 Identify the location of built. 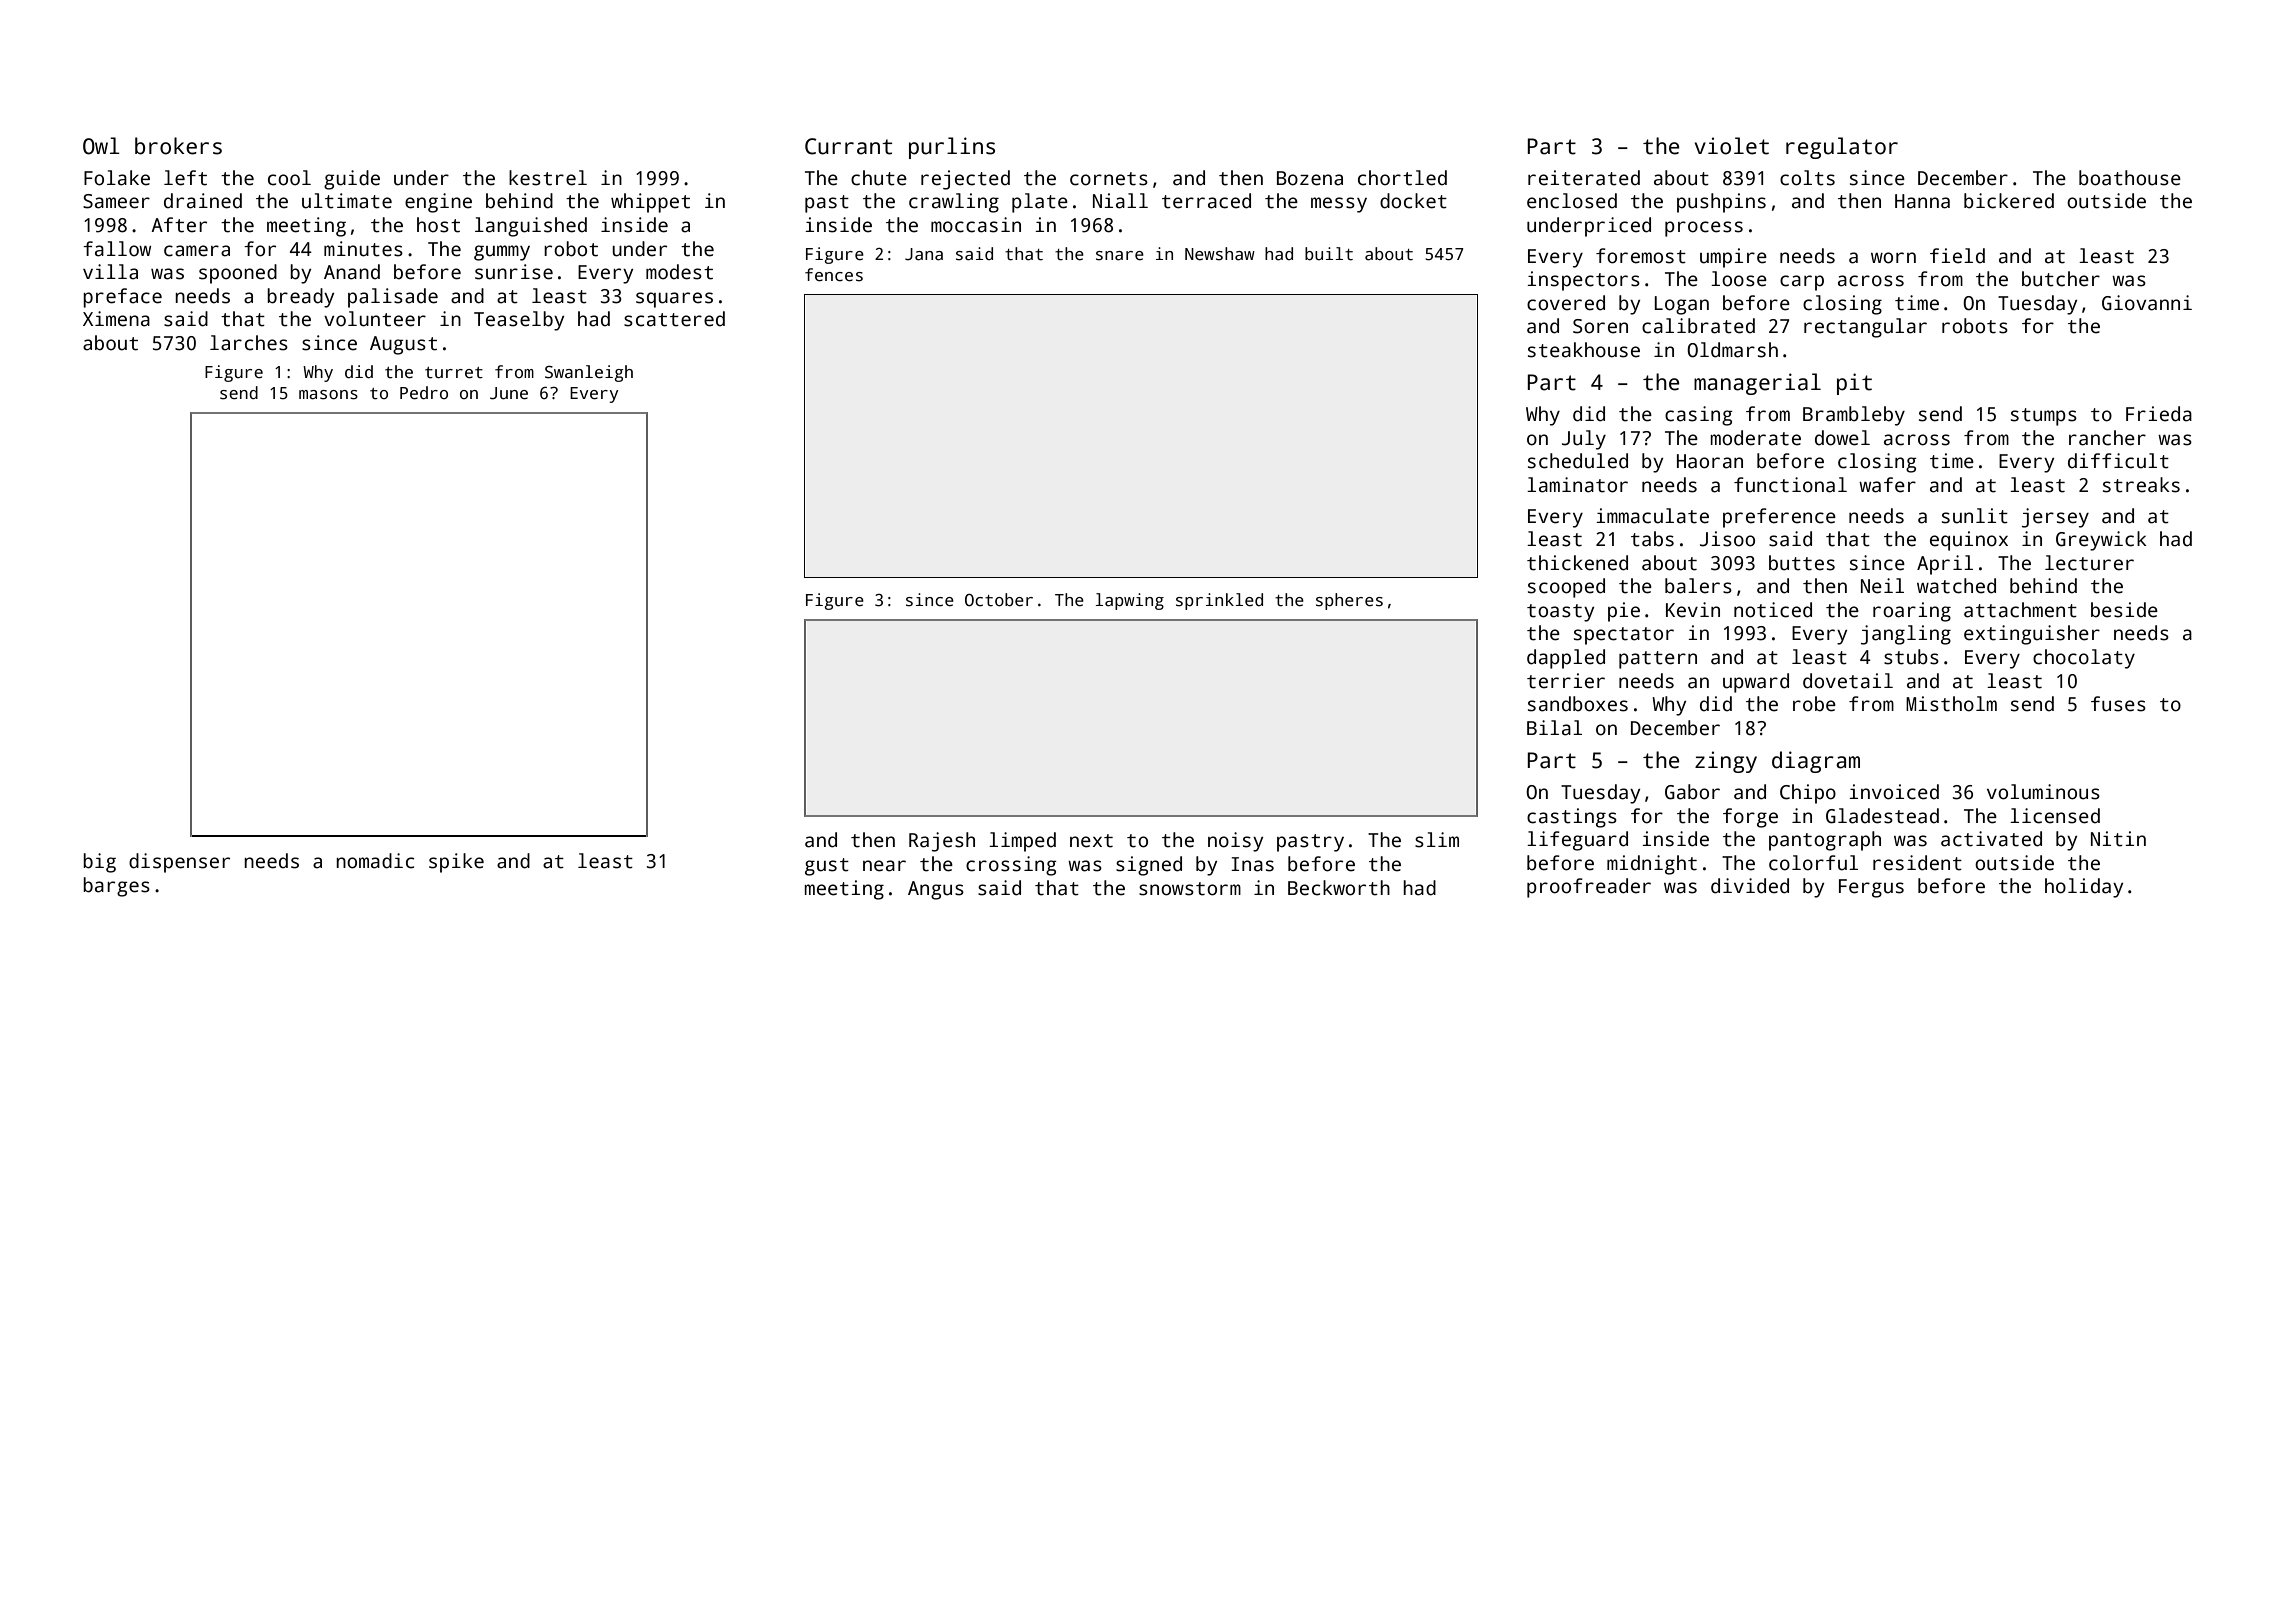
(1329, 254).
